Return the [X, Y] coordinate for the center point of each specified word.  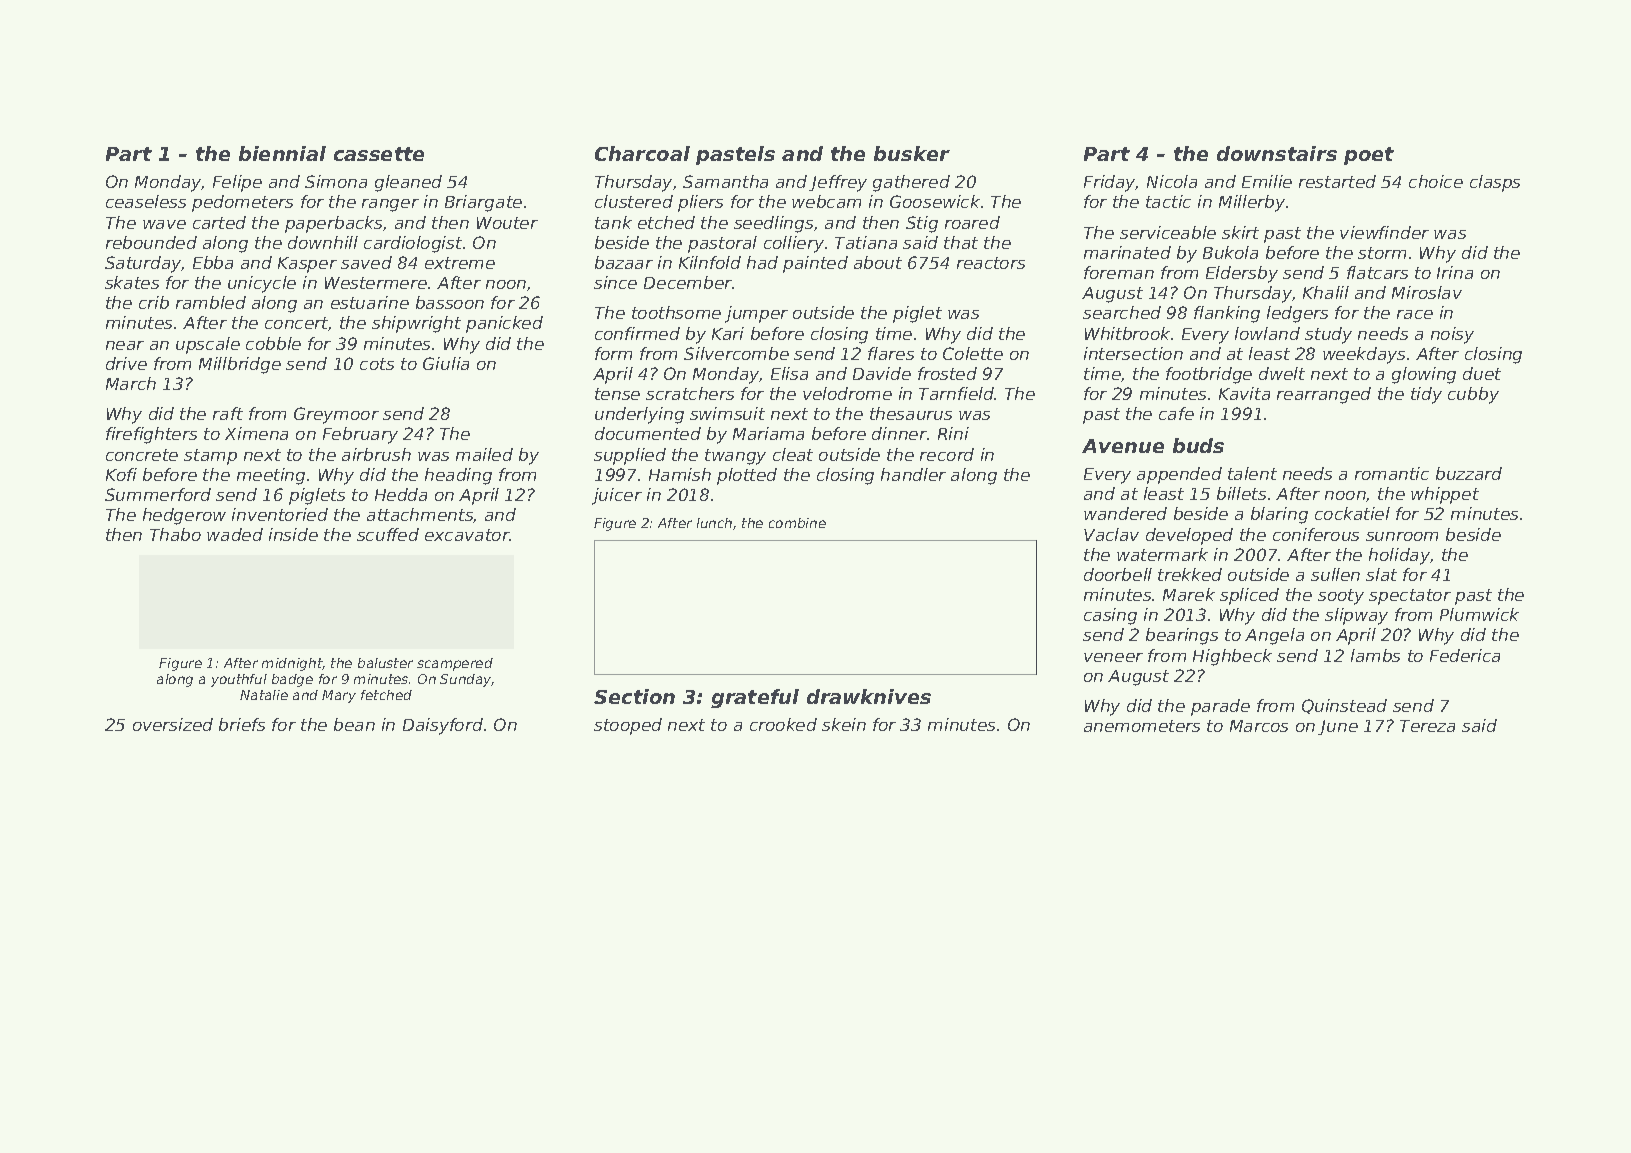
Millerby [1252, 203]
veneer [1113, 657]
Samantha [725, 181]
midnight [292, 664]
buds [1198, 445]
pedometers [242, 203]
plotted [747, 476]
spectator [1410, 597]
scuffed [388, 534]
